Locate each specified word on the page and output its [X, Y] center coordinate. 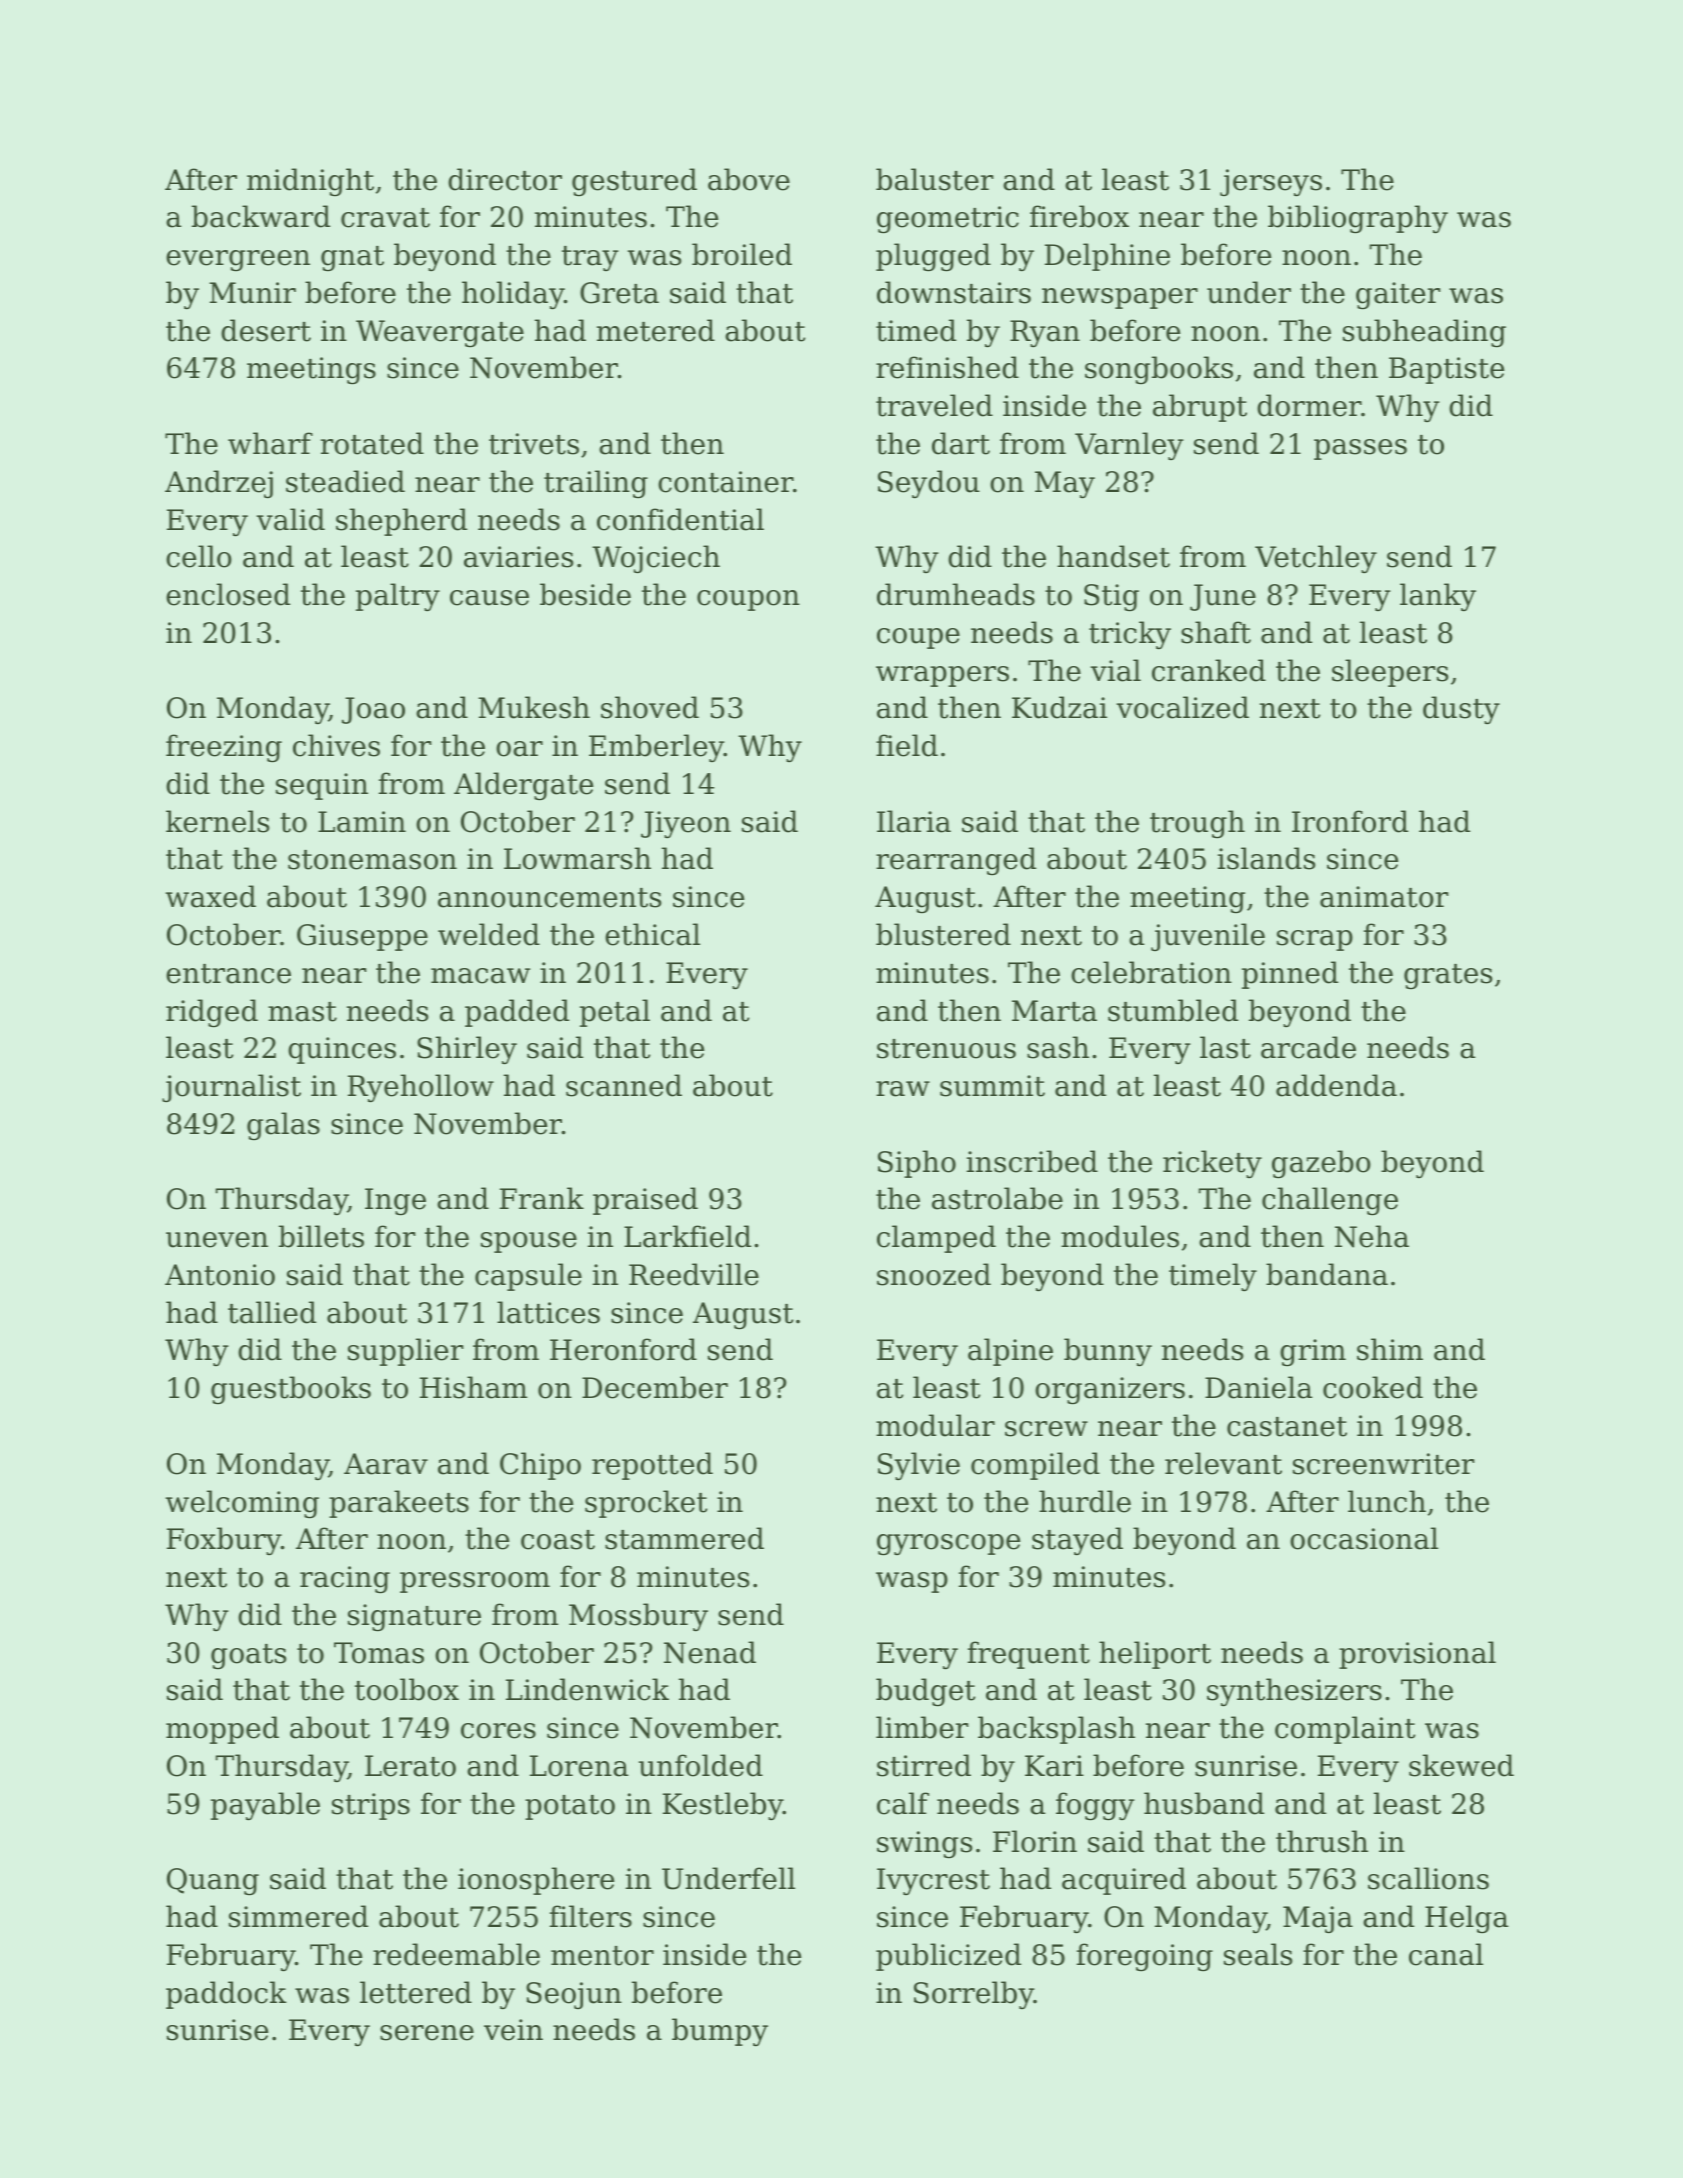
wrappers [942, 676]
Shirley [467, 1050]
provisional [1417, 1655]
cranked [1209, 670]
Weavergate [440, 334]
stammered [684, 1538]
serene [427, 2033]
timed [916, 330]
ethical [652, 934]
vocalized [1182, 707]
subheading [1424, 333]
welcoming [242, 1504]
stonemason [372, 860]
